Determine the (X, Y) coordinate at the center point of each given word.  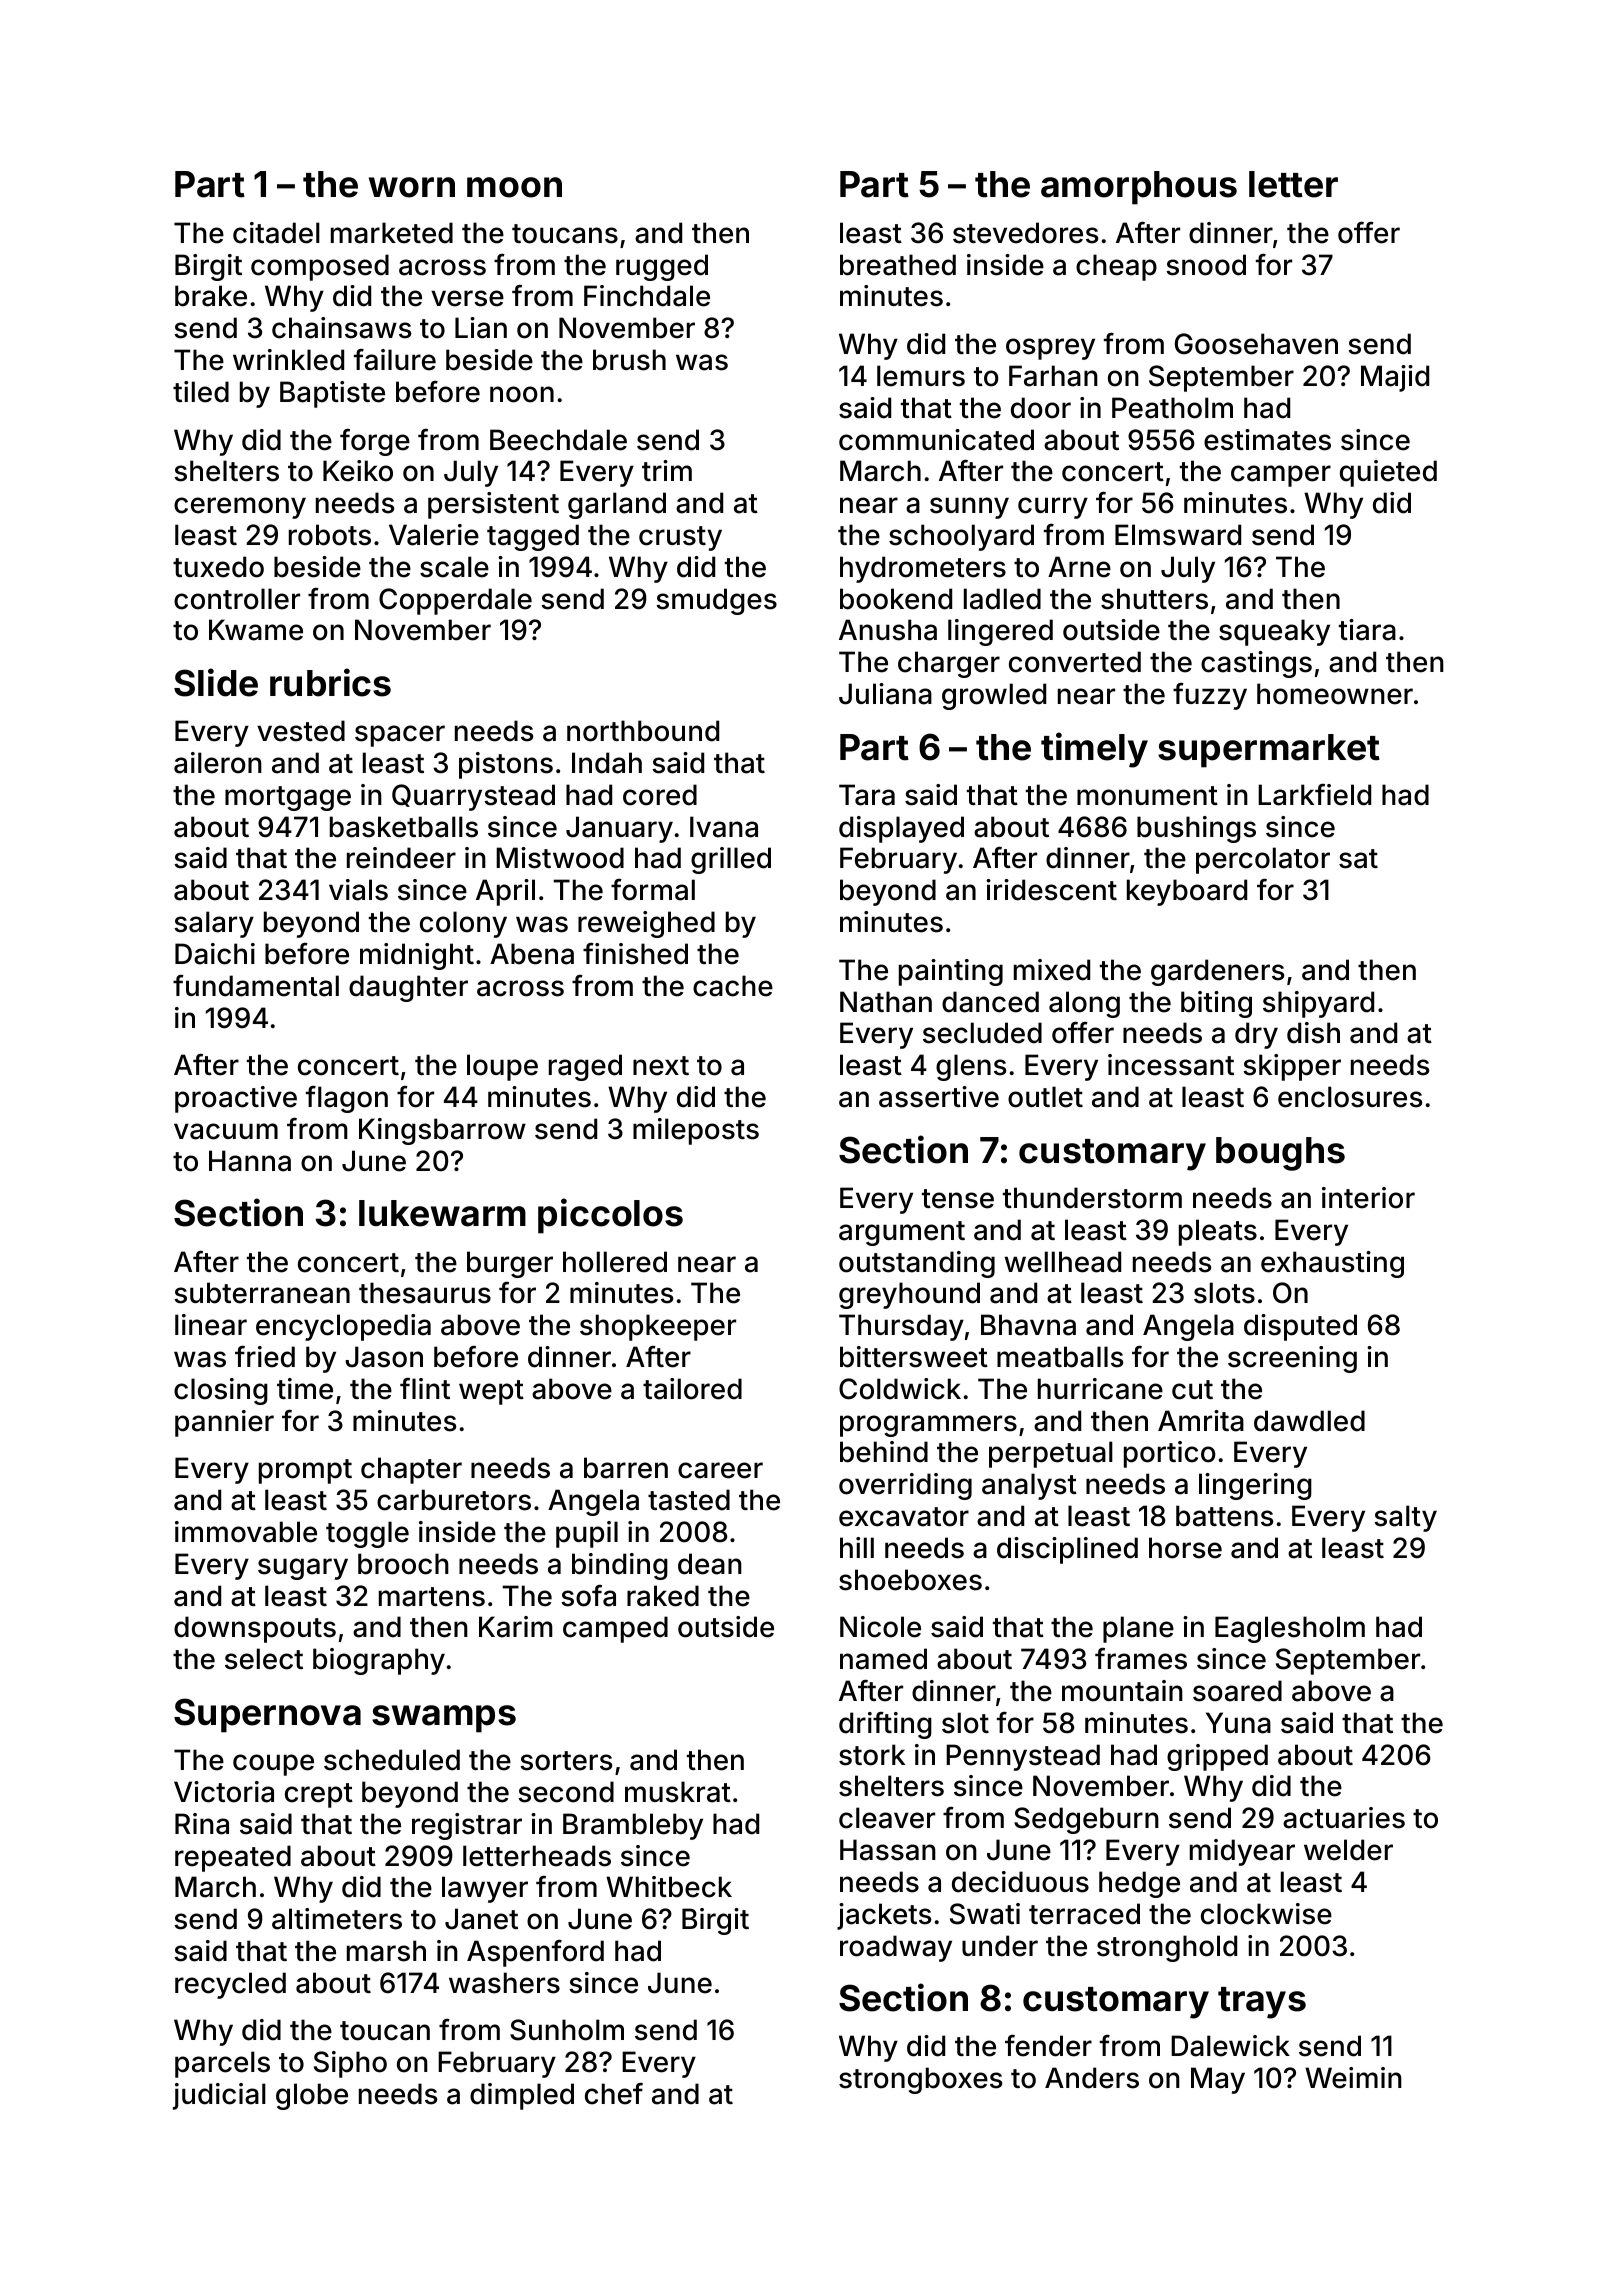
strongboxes (921, 2080)
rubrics (330, 682)
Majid (1395, 378)
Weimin (1353, 2078)
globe (312, 2096)
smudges (716, 601)
